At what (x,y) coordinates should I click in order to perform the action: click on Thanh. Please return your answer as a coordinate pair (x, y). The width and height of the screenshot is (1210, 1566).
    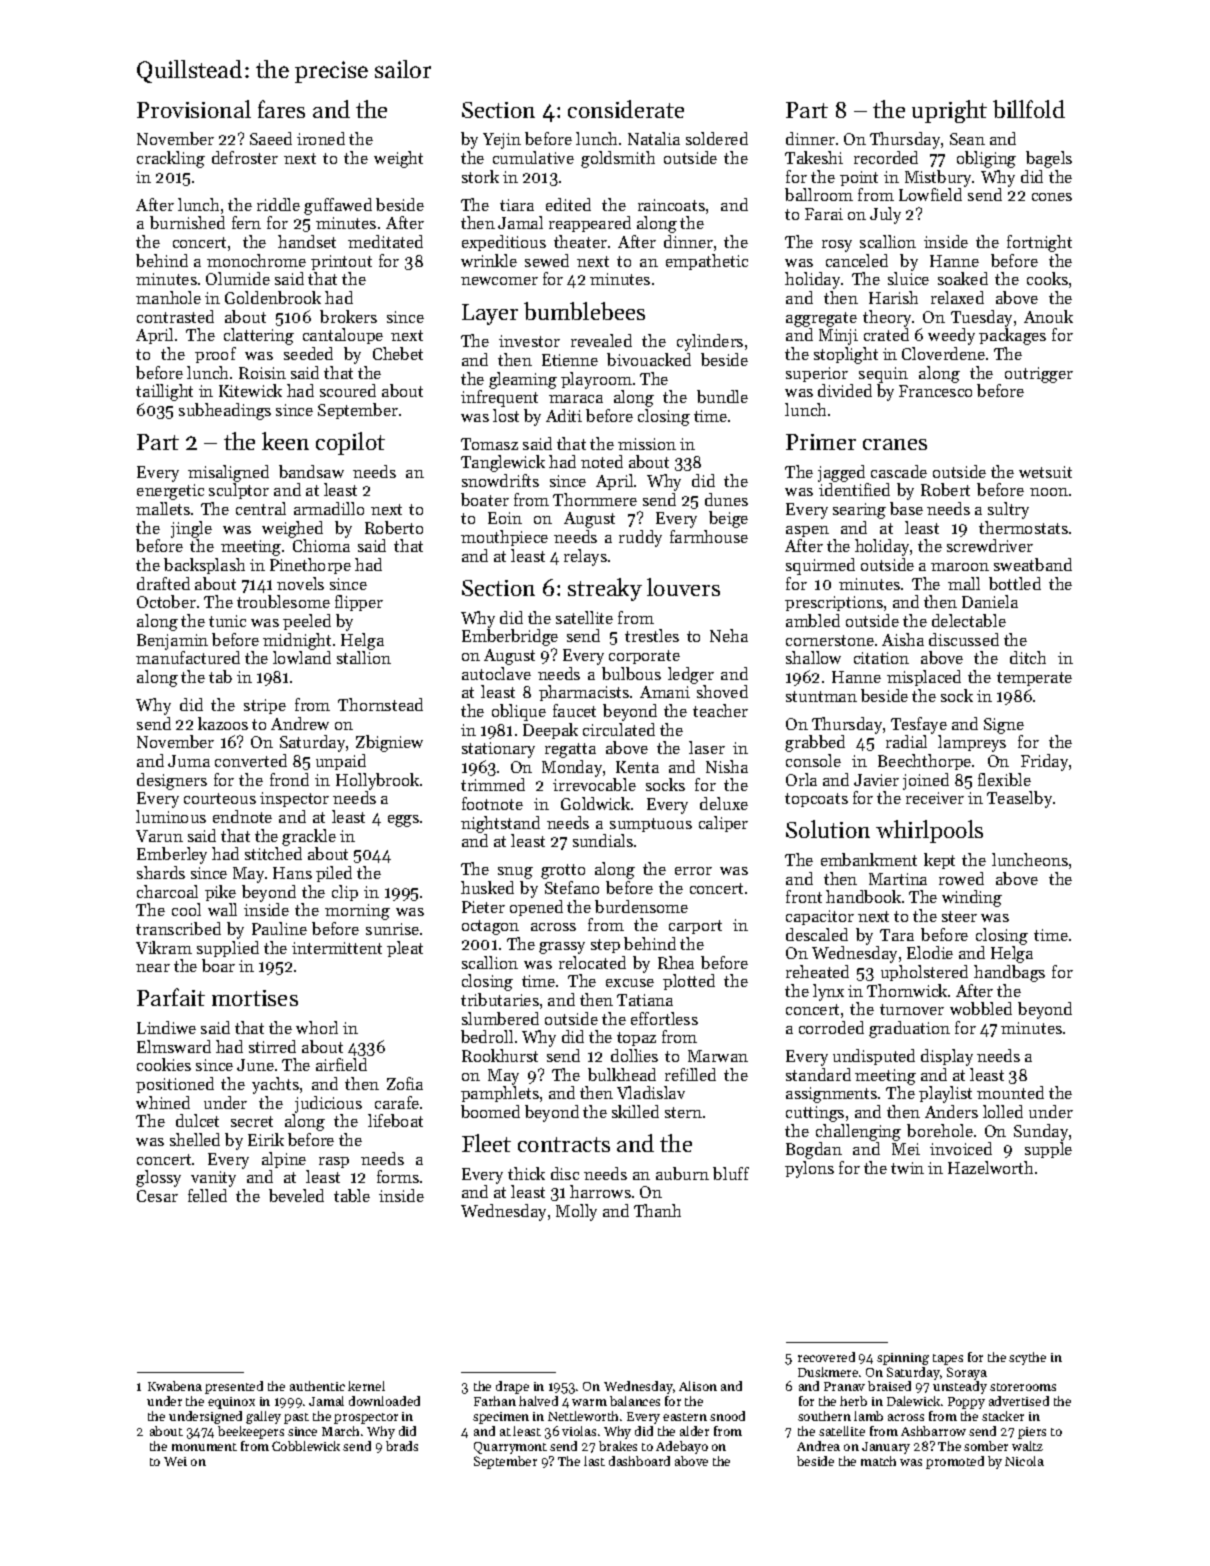
    Looking at the image, I should click on (657, 1210).
